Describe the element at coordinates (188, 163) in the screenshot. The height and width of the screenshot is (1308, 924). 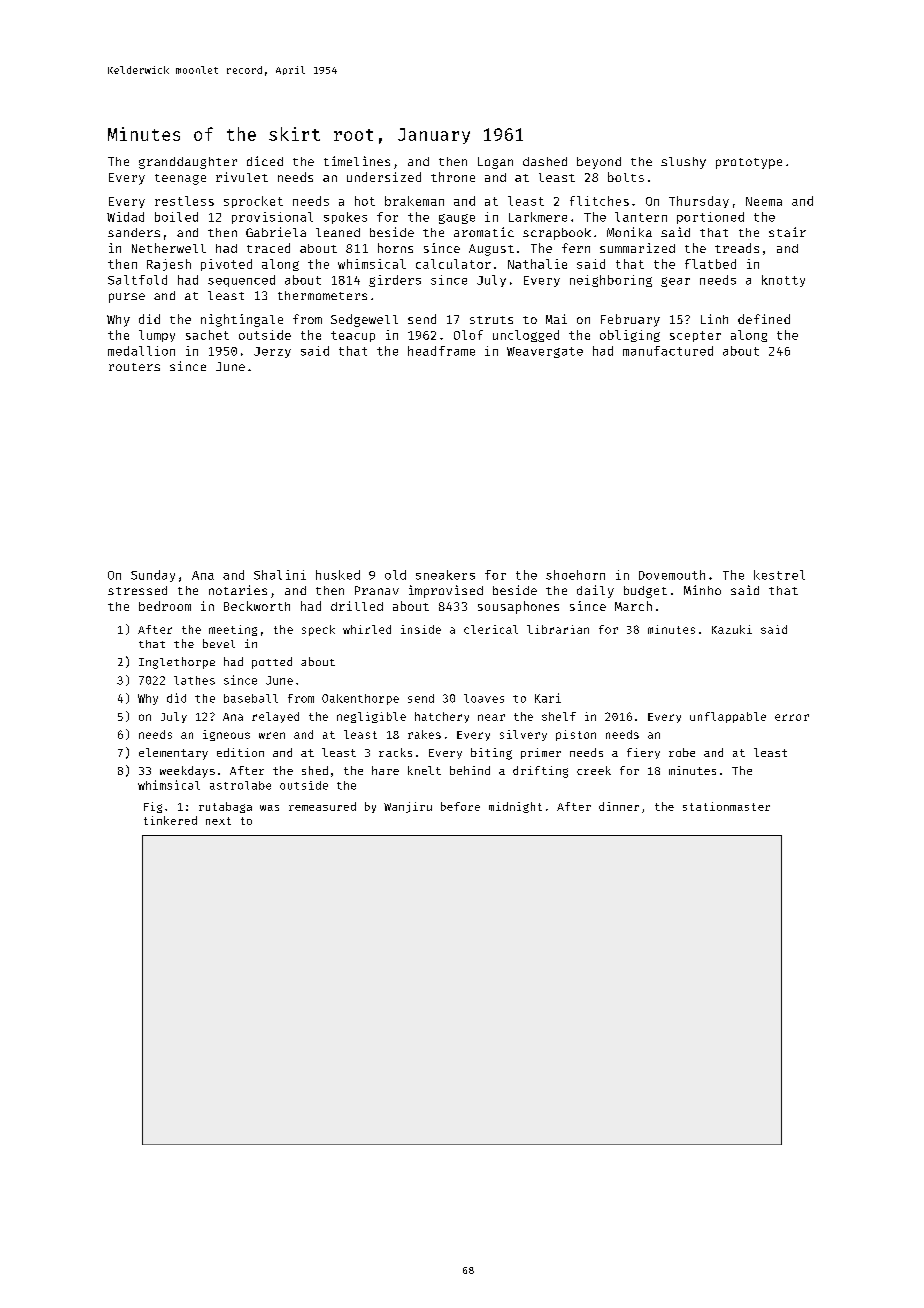
I see `granddaughter` at that location.
